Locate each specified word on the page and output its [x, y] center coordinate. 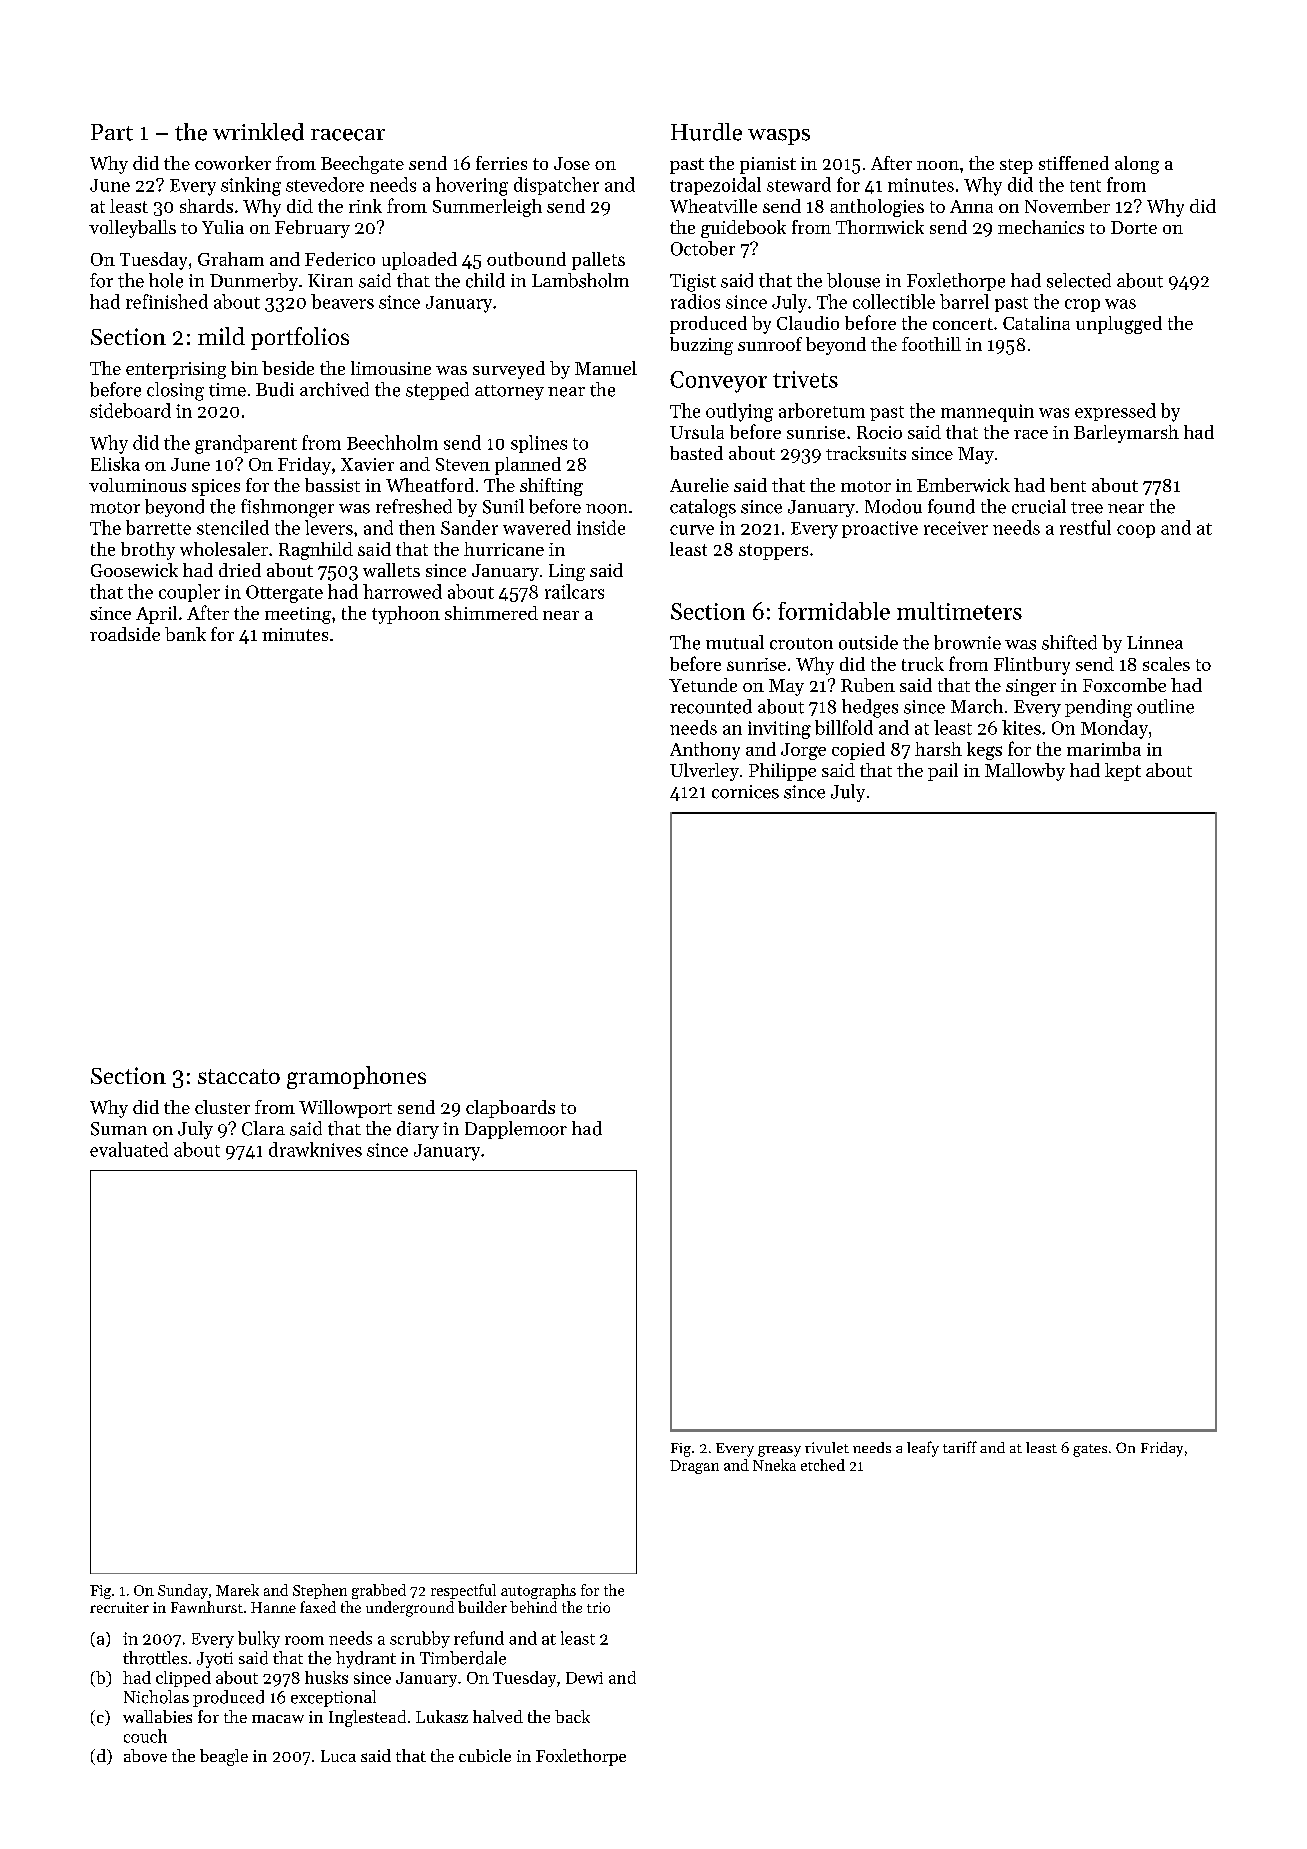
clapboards [510, 1109]
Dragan [694, 1467]
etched [823, 1465]
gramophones [356, 1077]
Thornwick [880, 227]
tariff [960, 1447]
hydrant [366, 1659]
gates [1090, 1450]
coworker [233, 163]
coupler [189, 593]
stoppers [773, 552]
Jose [572, 163]
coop [1136, 531]
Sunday [183, 1591]
